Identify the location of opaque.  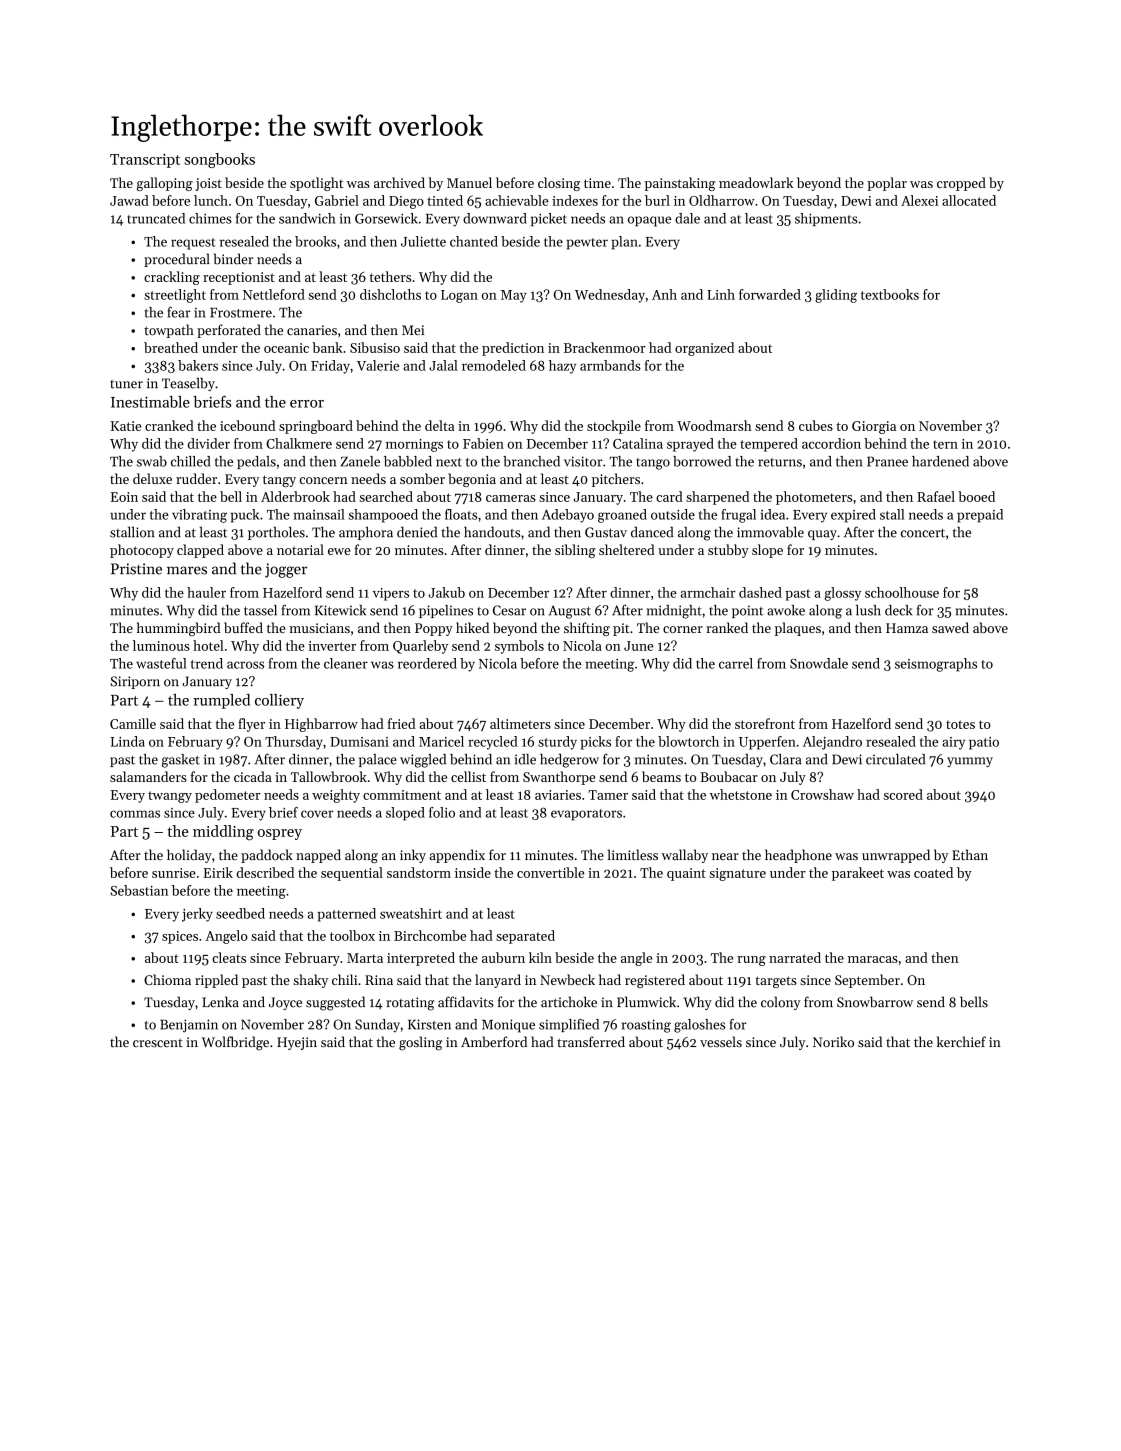
(649, 221).
